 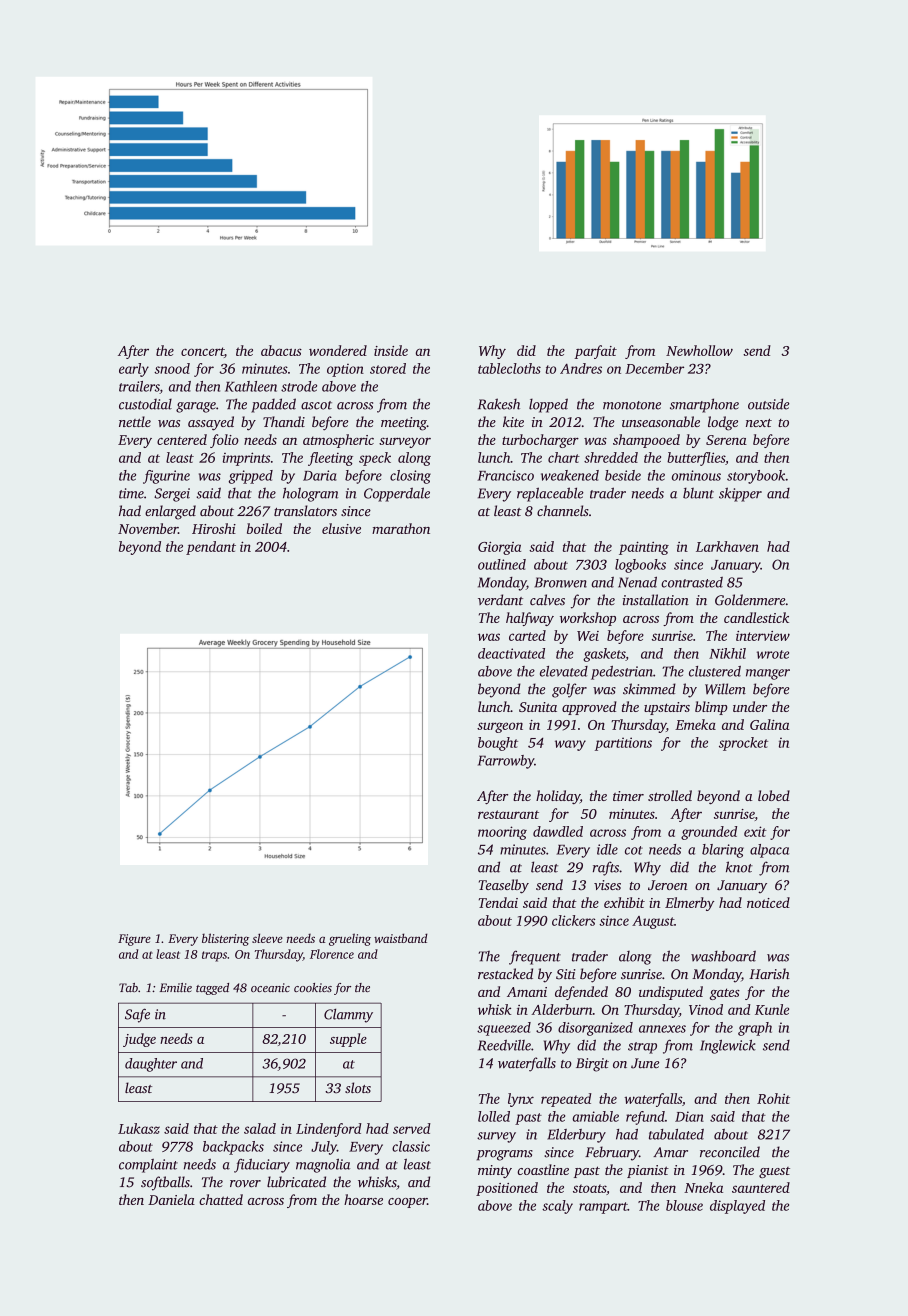 What do you see at coordinates (313, 987) in the screenshot?
I see `cookies` at bounding box center [313, 987].
